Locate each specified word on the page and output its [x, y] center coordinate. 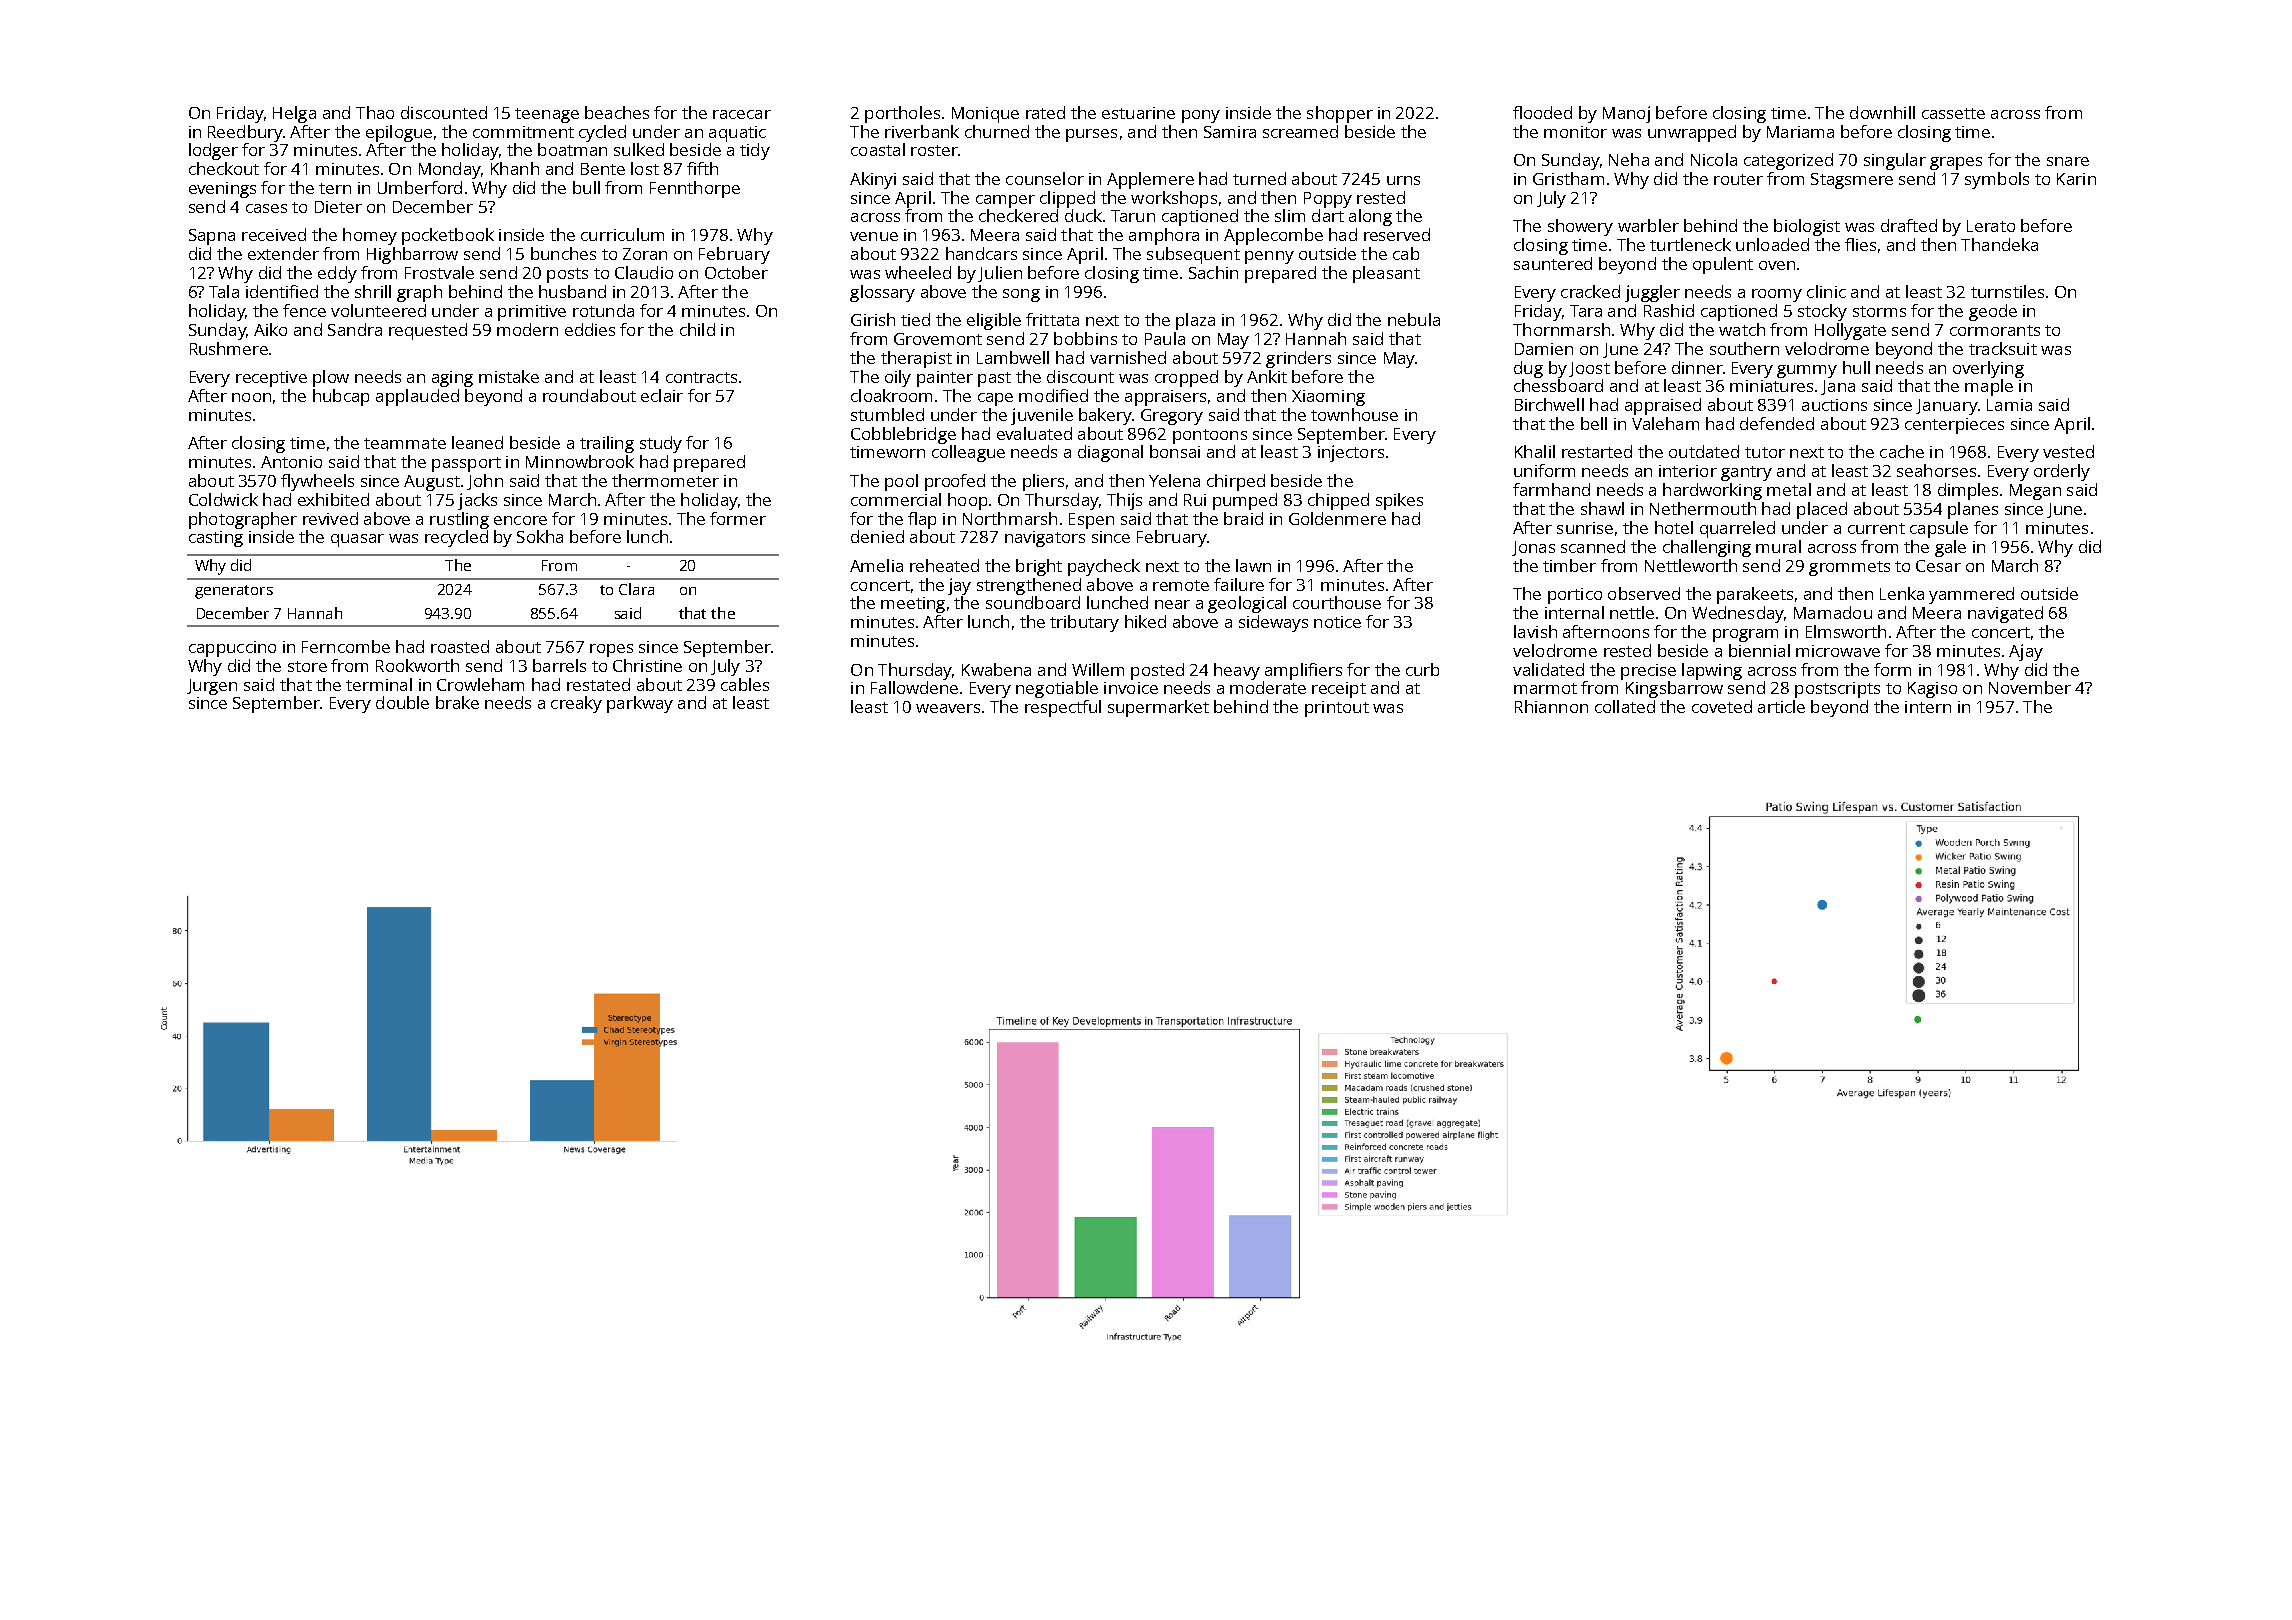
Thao [375, 112]
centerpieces [1954, 426]
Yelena [1174, 480]
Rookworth [417, 665]
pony [1201, 116]
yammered [1971, 595]
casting [216, 539]
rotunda [603, 310]
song [1021, 295]
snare [2068, 161]
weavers [948, 708]
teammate [405, 443]
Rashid [1669, 310]
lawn [1253, 565]
